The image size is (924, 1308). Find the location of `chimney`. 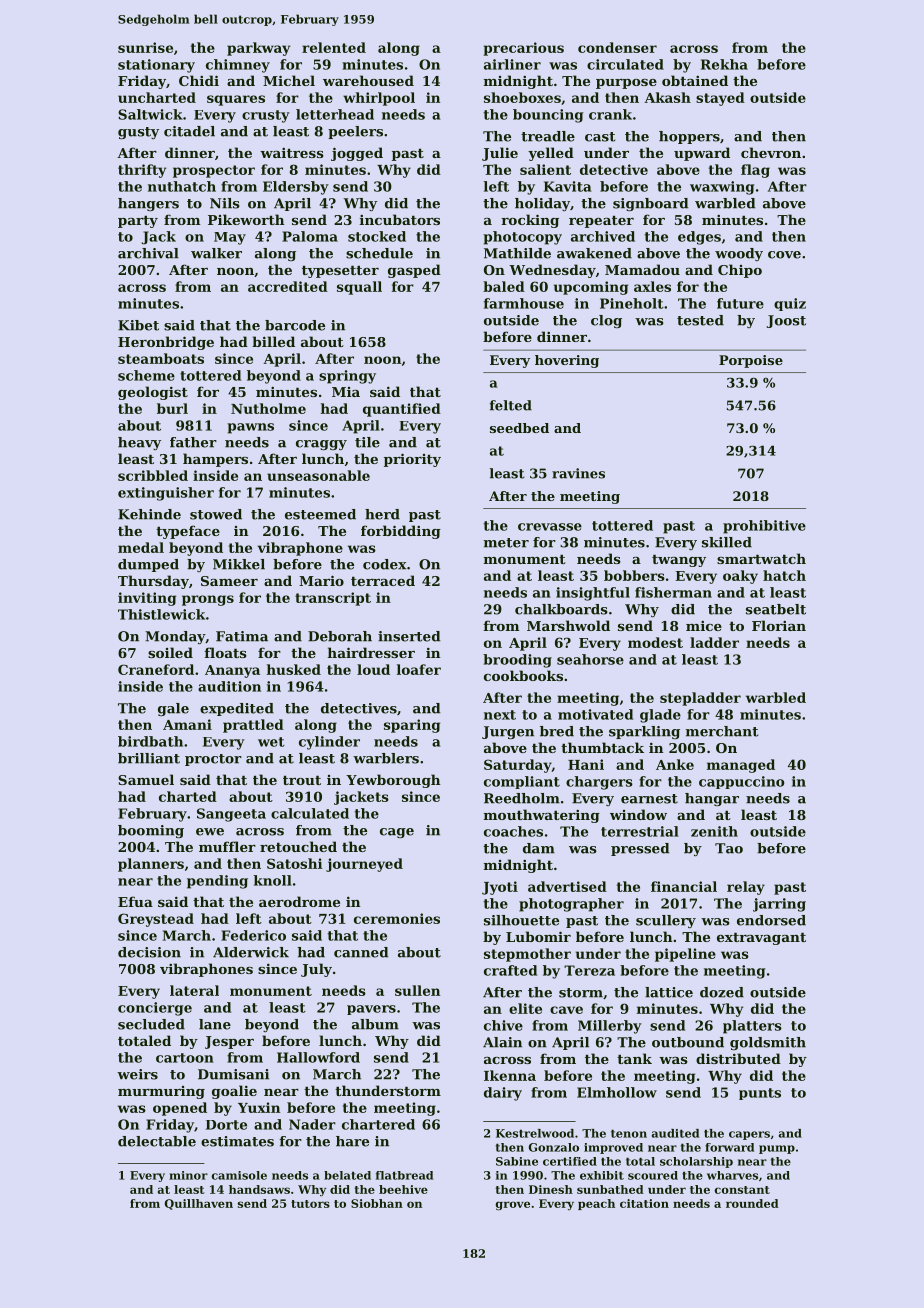

chimney is located at coordinates (238, 66).
